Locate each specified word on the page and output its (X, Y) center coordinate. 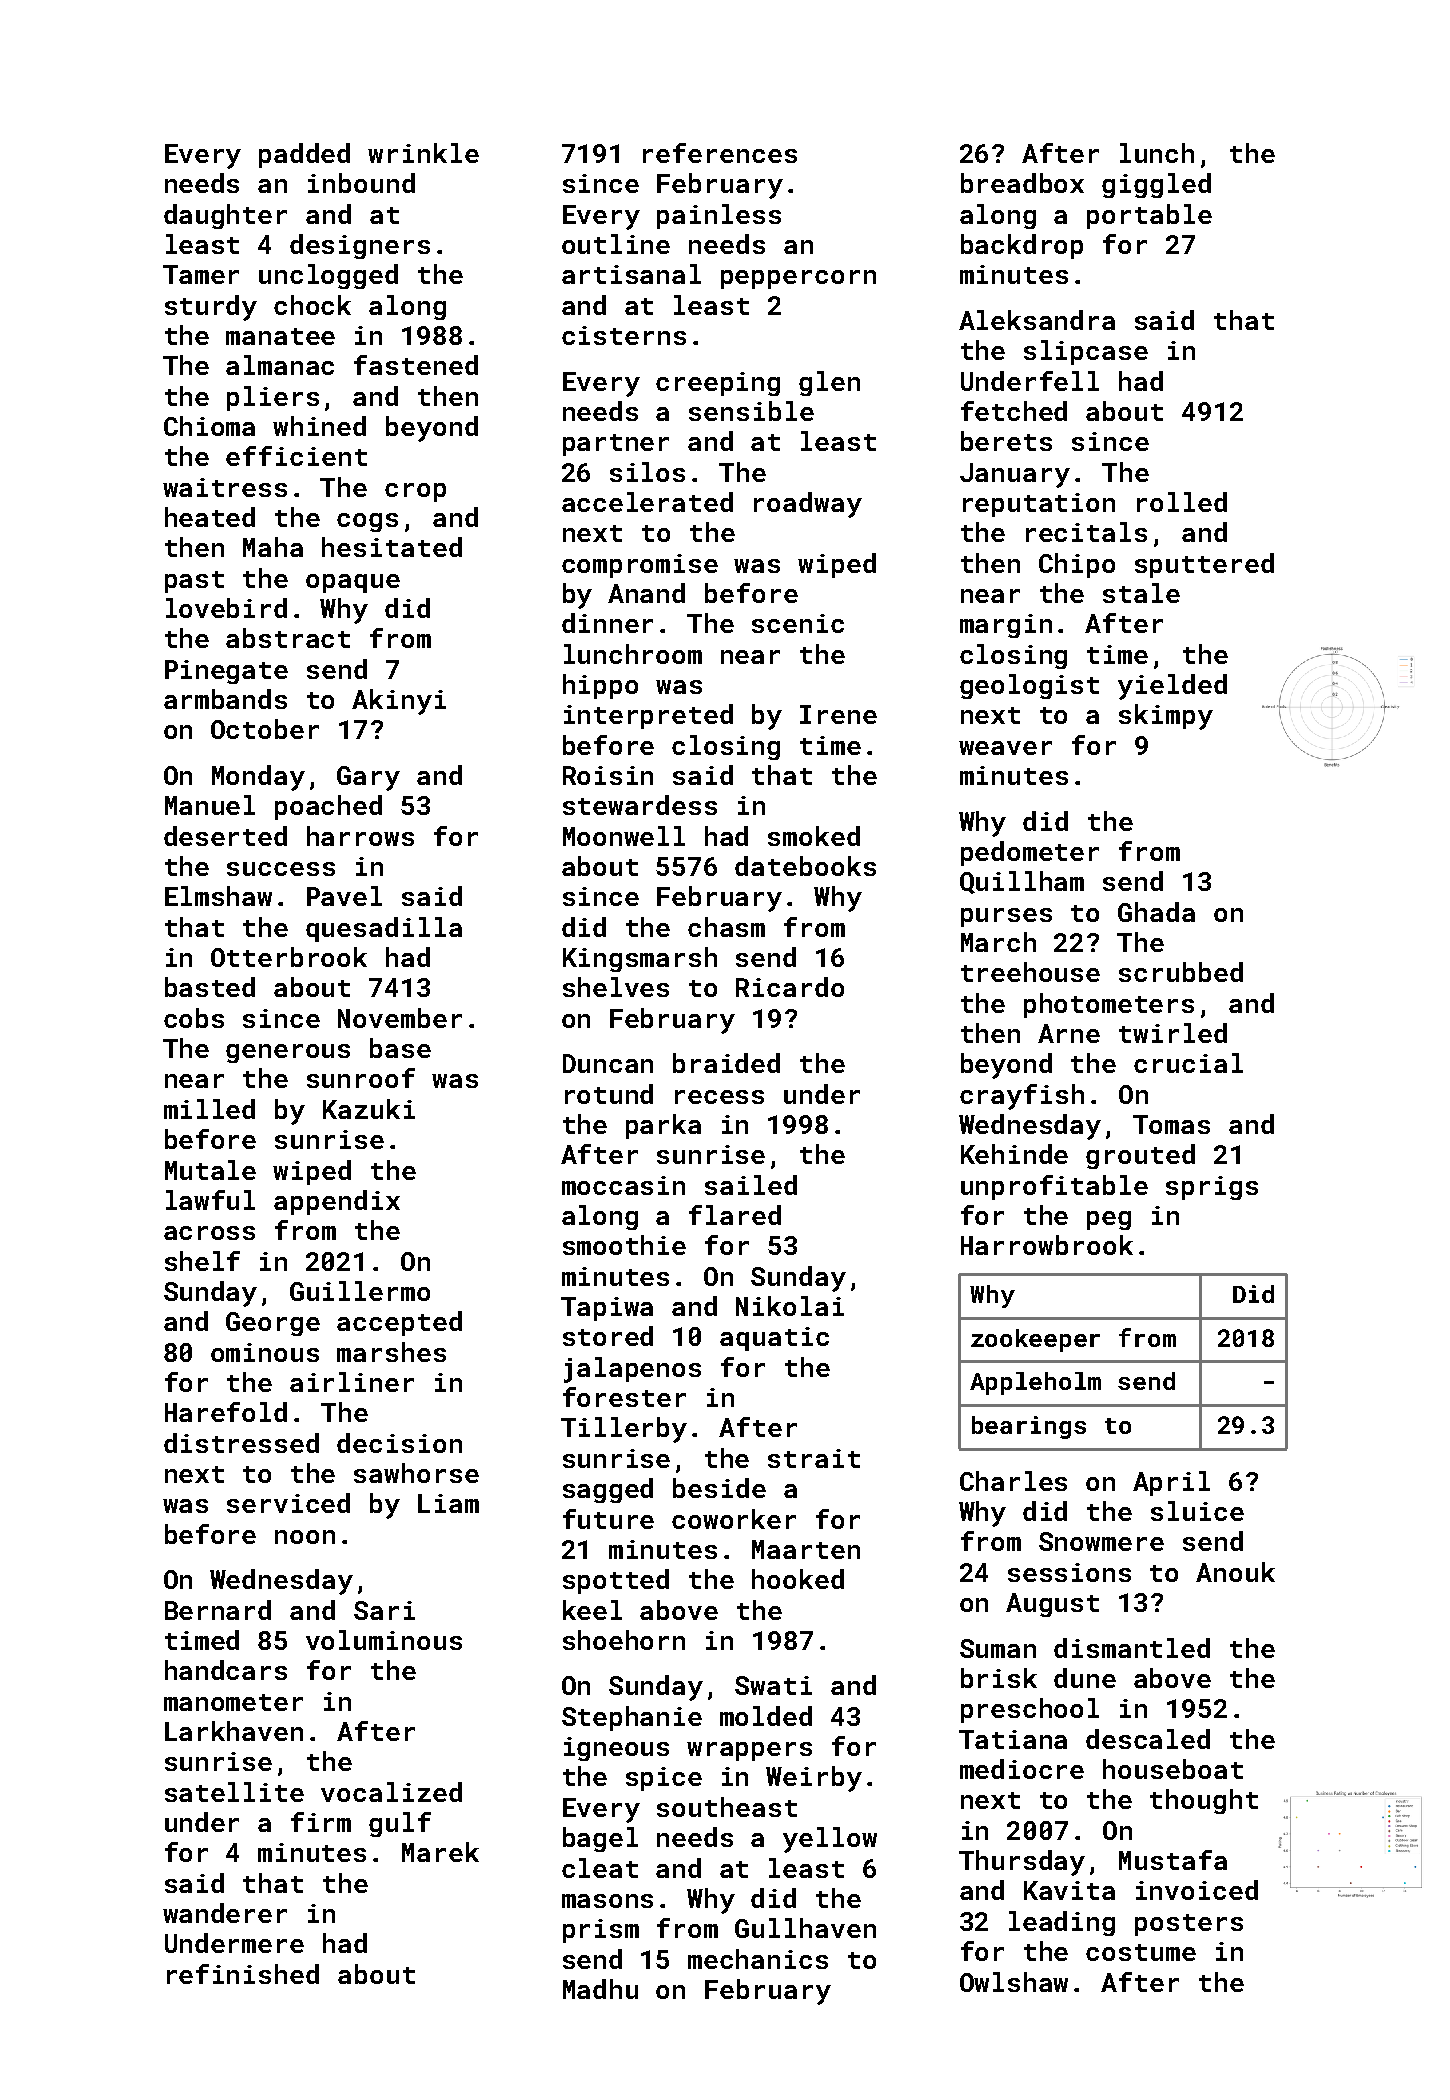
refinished (243, 1974)
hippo (600, 686)
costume (1141, 1952)
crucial (1188, 1063)
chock (312, 305)
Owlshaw (1014, 1982)
